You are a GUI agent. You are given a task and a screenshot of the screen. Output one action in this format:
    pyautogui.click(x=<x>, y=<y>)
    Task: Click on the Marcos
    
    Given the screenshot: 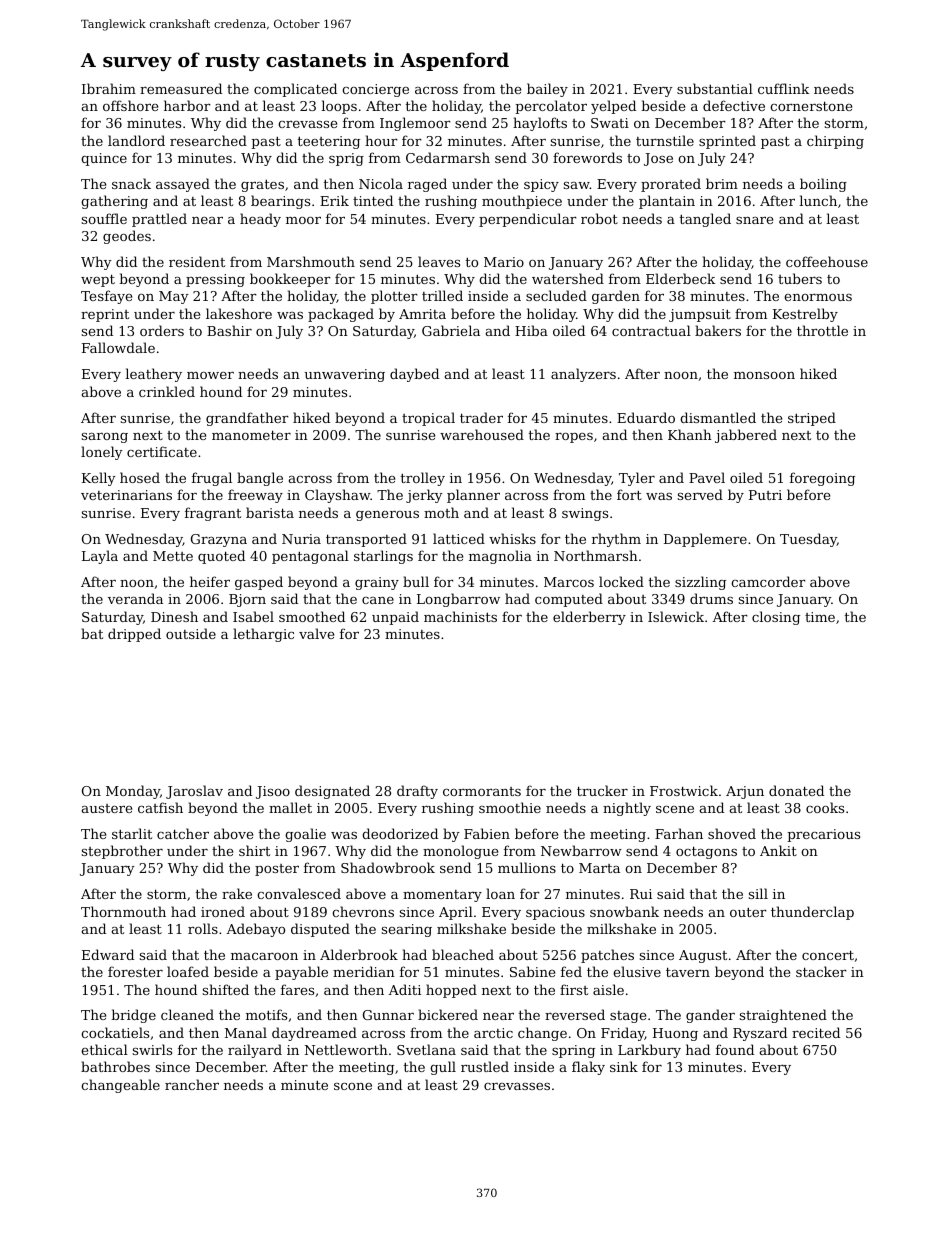 What is the action you would take?
    pyautogui.click(x=569, y=582)
